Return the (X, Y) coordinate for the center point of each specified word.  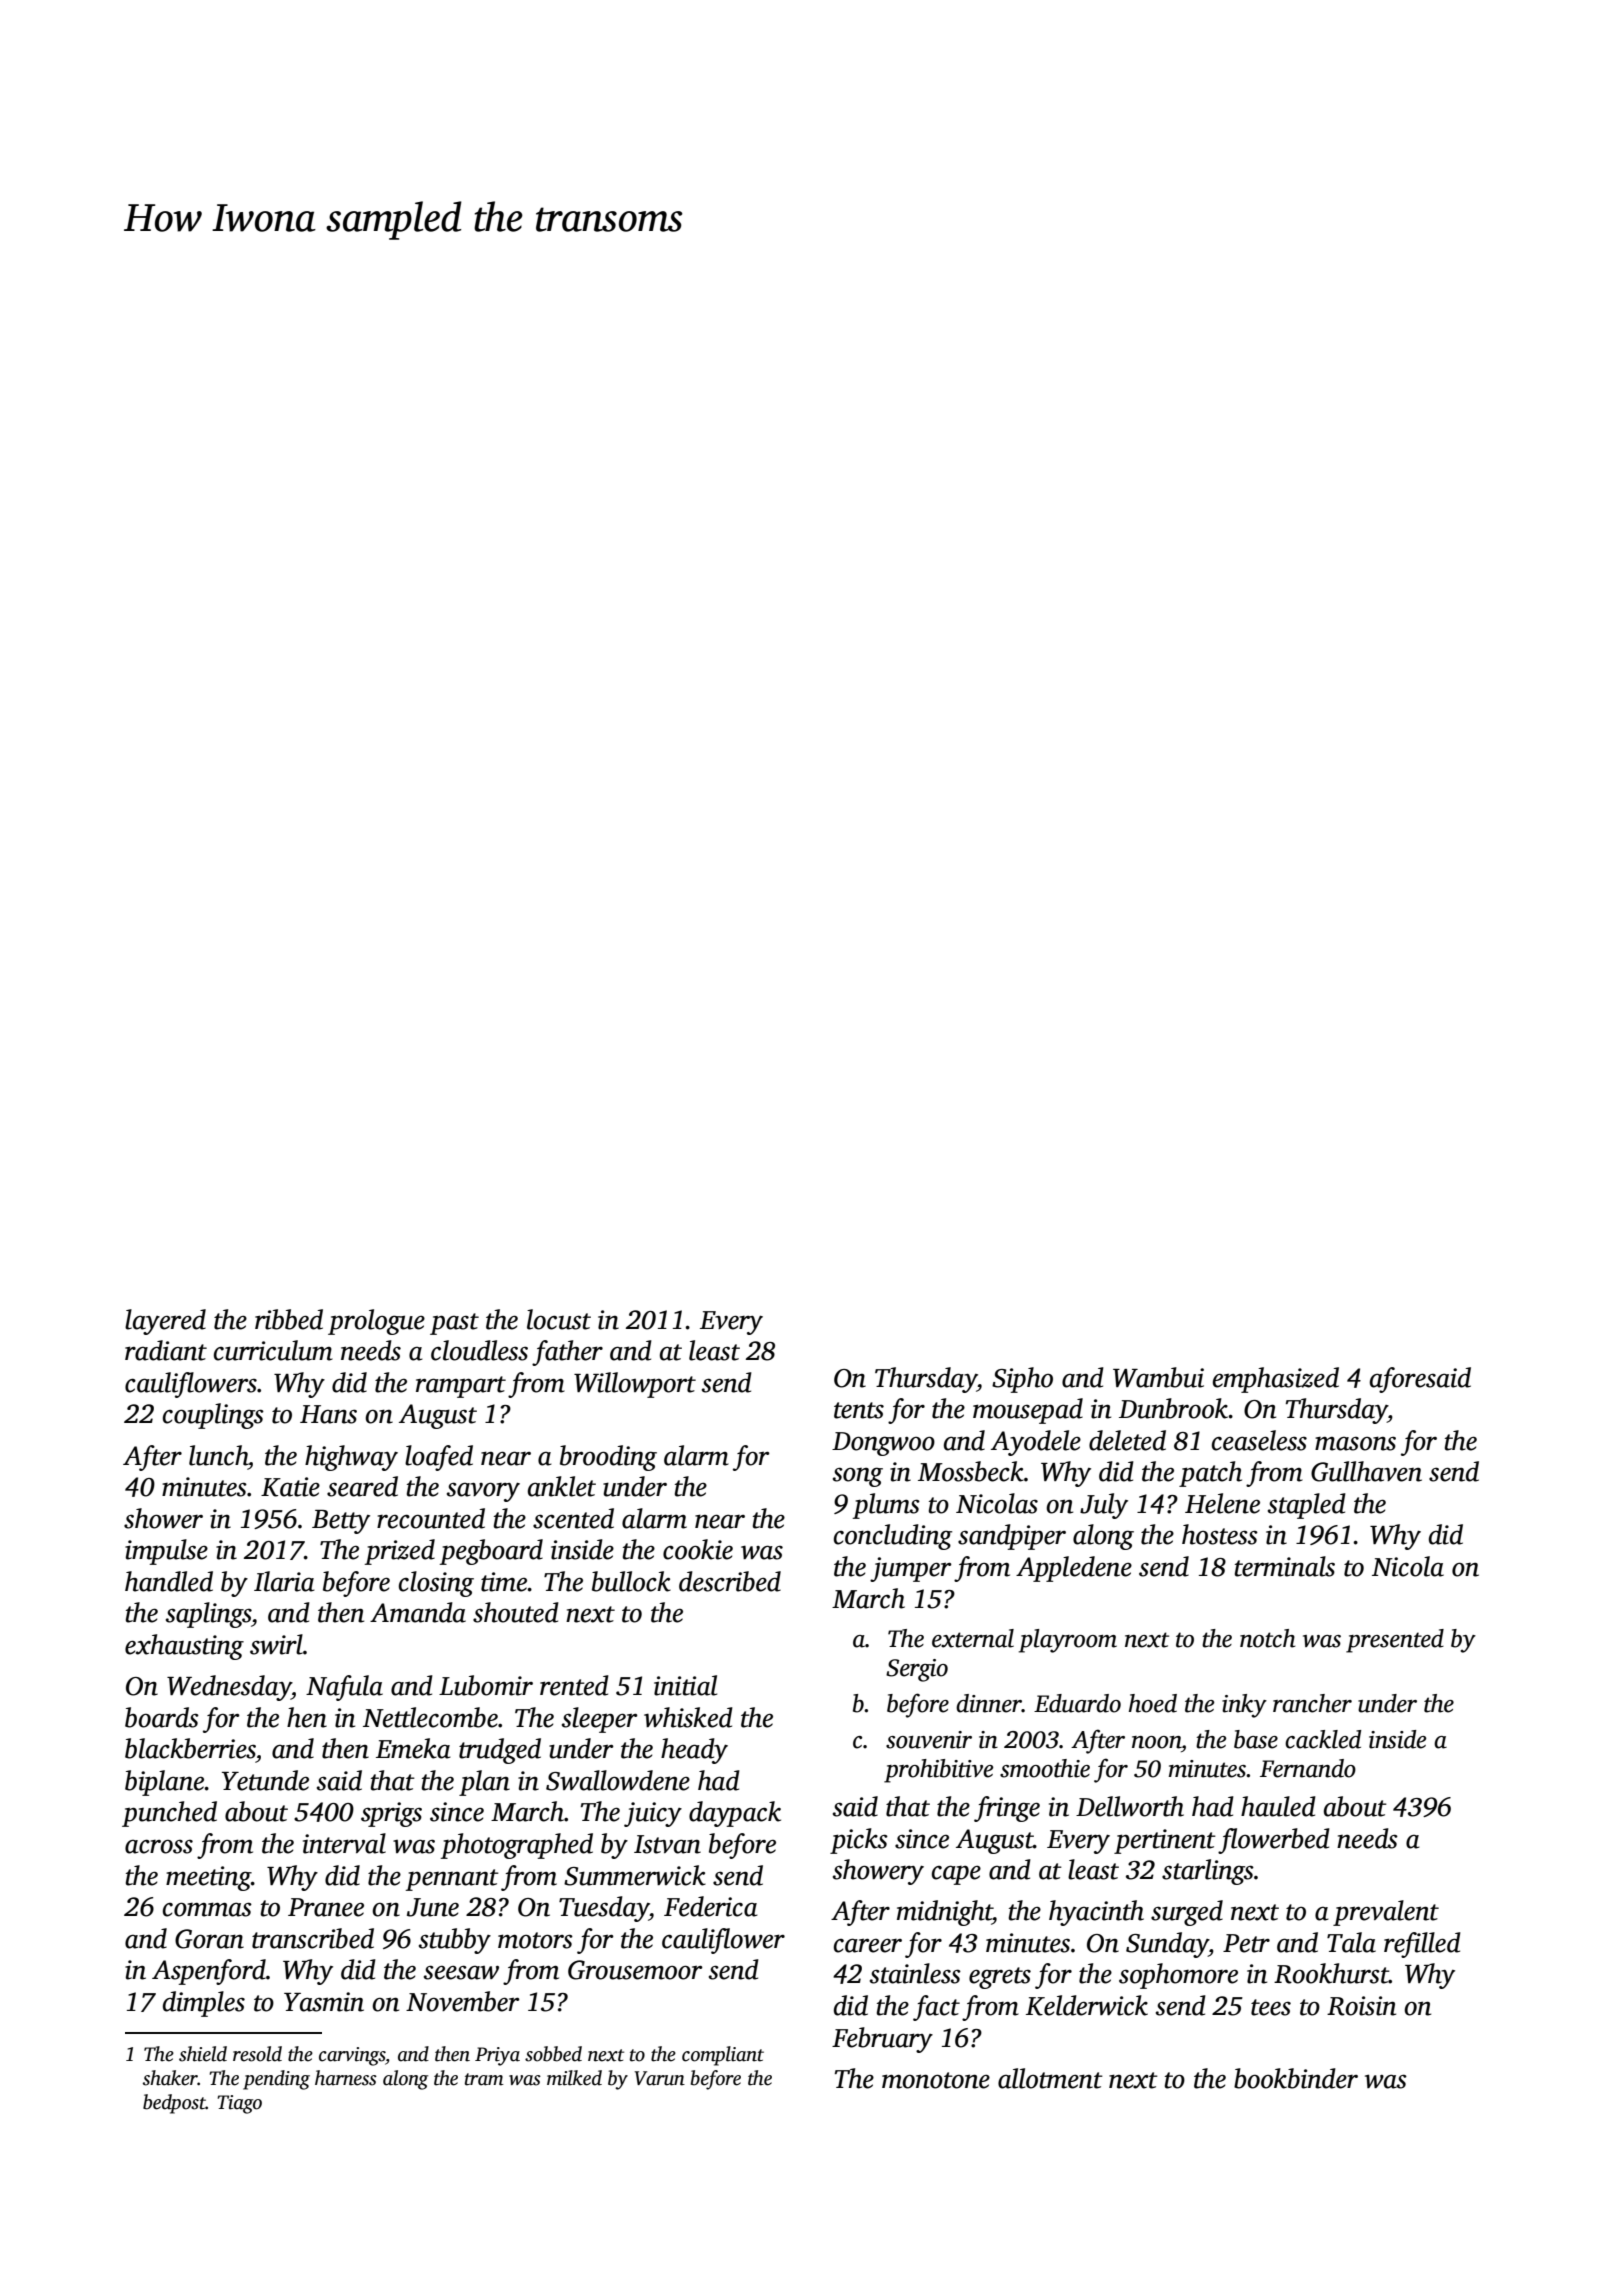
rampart (461, 1387)
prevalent (1386, 1913)
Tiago (240, 2104)
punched (169, 1814)
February (882, 2040)
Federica (711, 1906)
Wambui (1158, 1377)
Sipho (1022, 1380)
